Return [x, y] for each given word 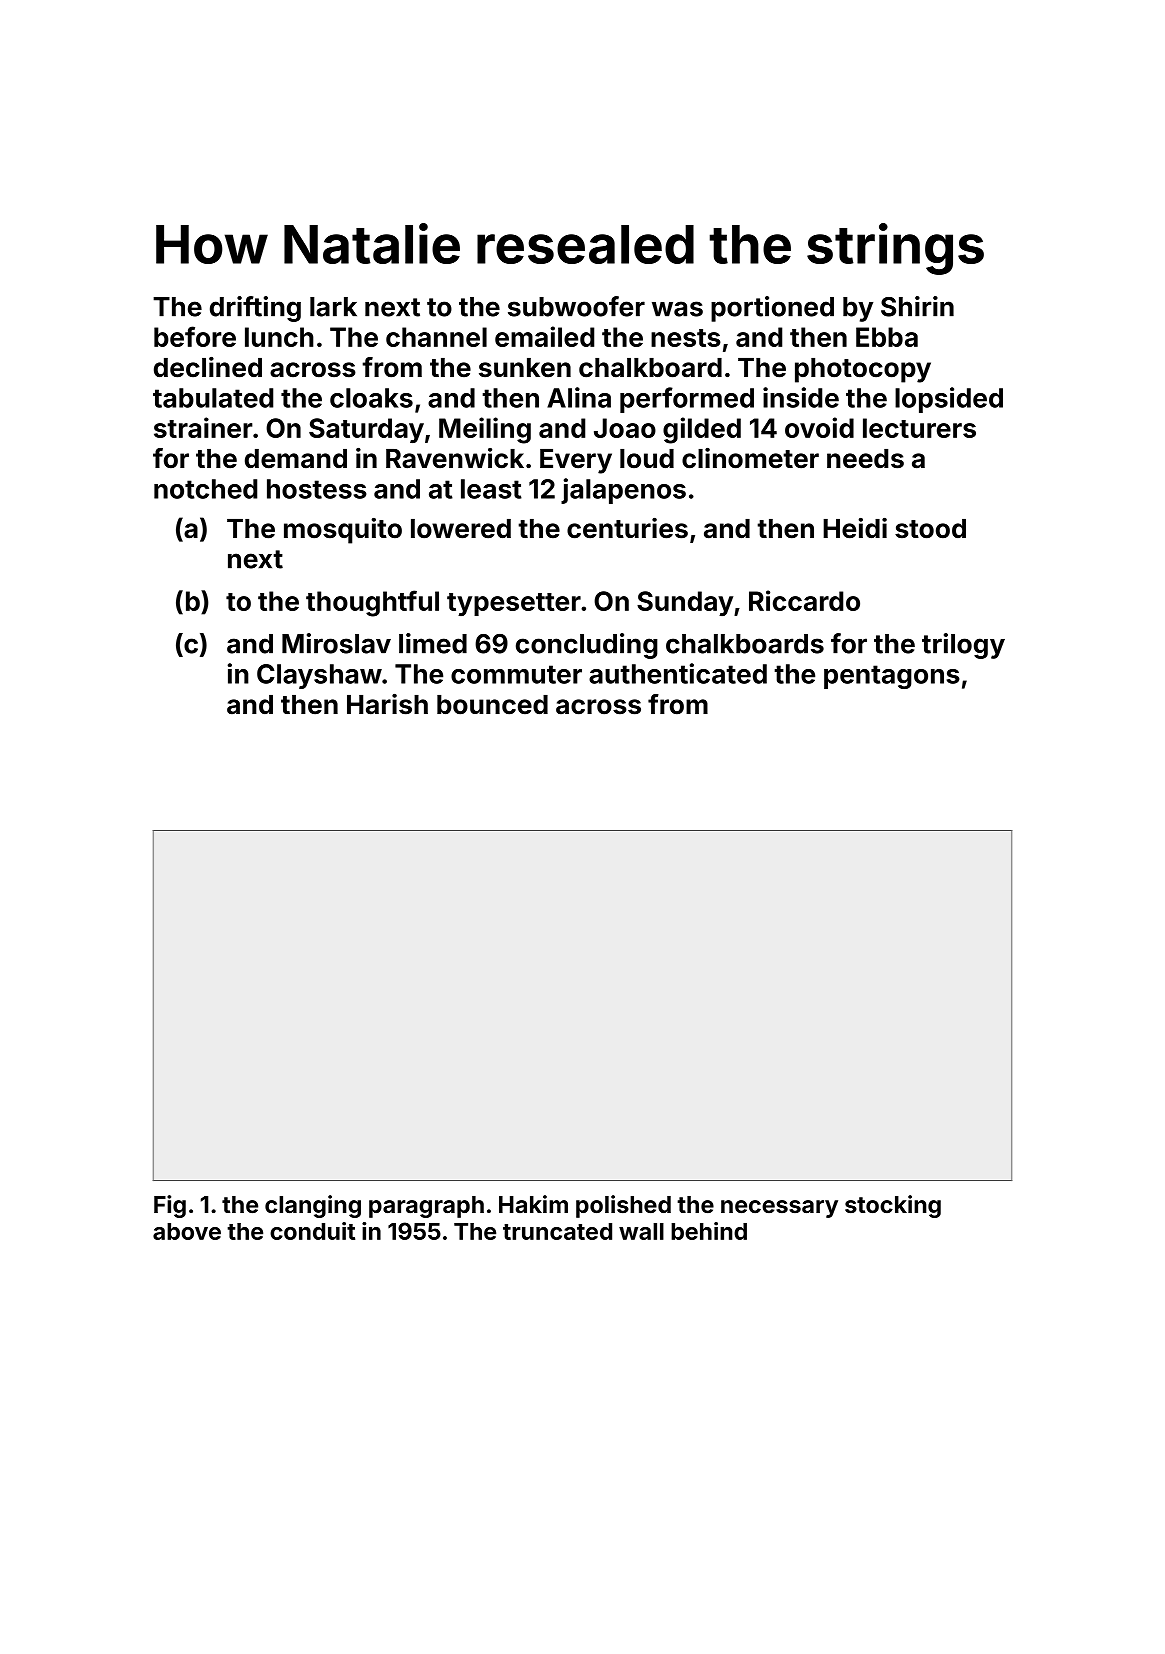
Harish [387, 704]
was [677, 309]
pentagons [892, 677]
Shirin [917, 306]
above [187, 1231]
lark [333, 307]
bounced [492, 705]
